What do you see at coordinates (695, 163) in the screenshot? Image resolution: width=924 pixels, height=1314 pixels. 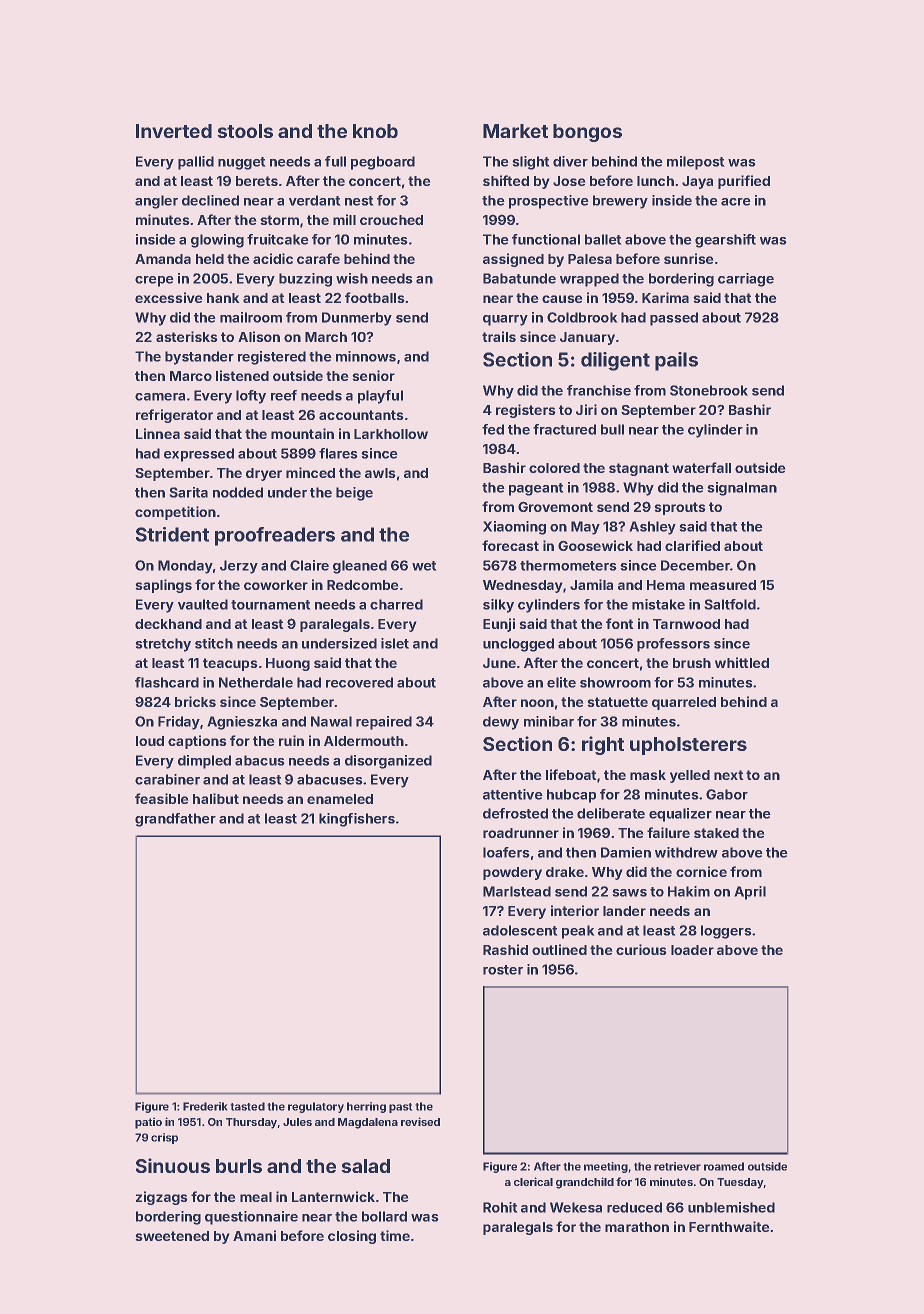 I see `milepost` at bounding box center [695, 163].
